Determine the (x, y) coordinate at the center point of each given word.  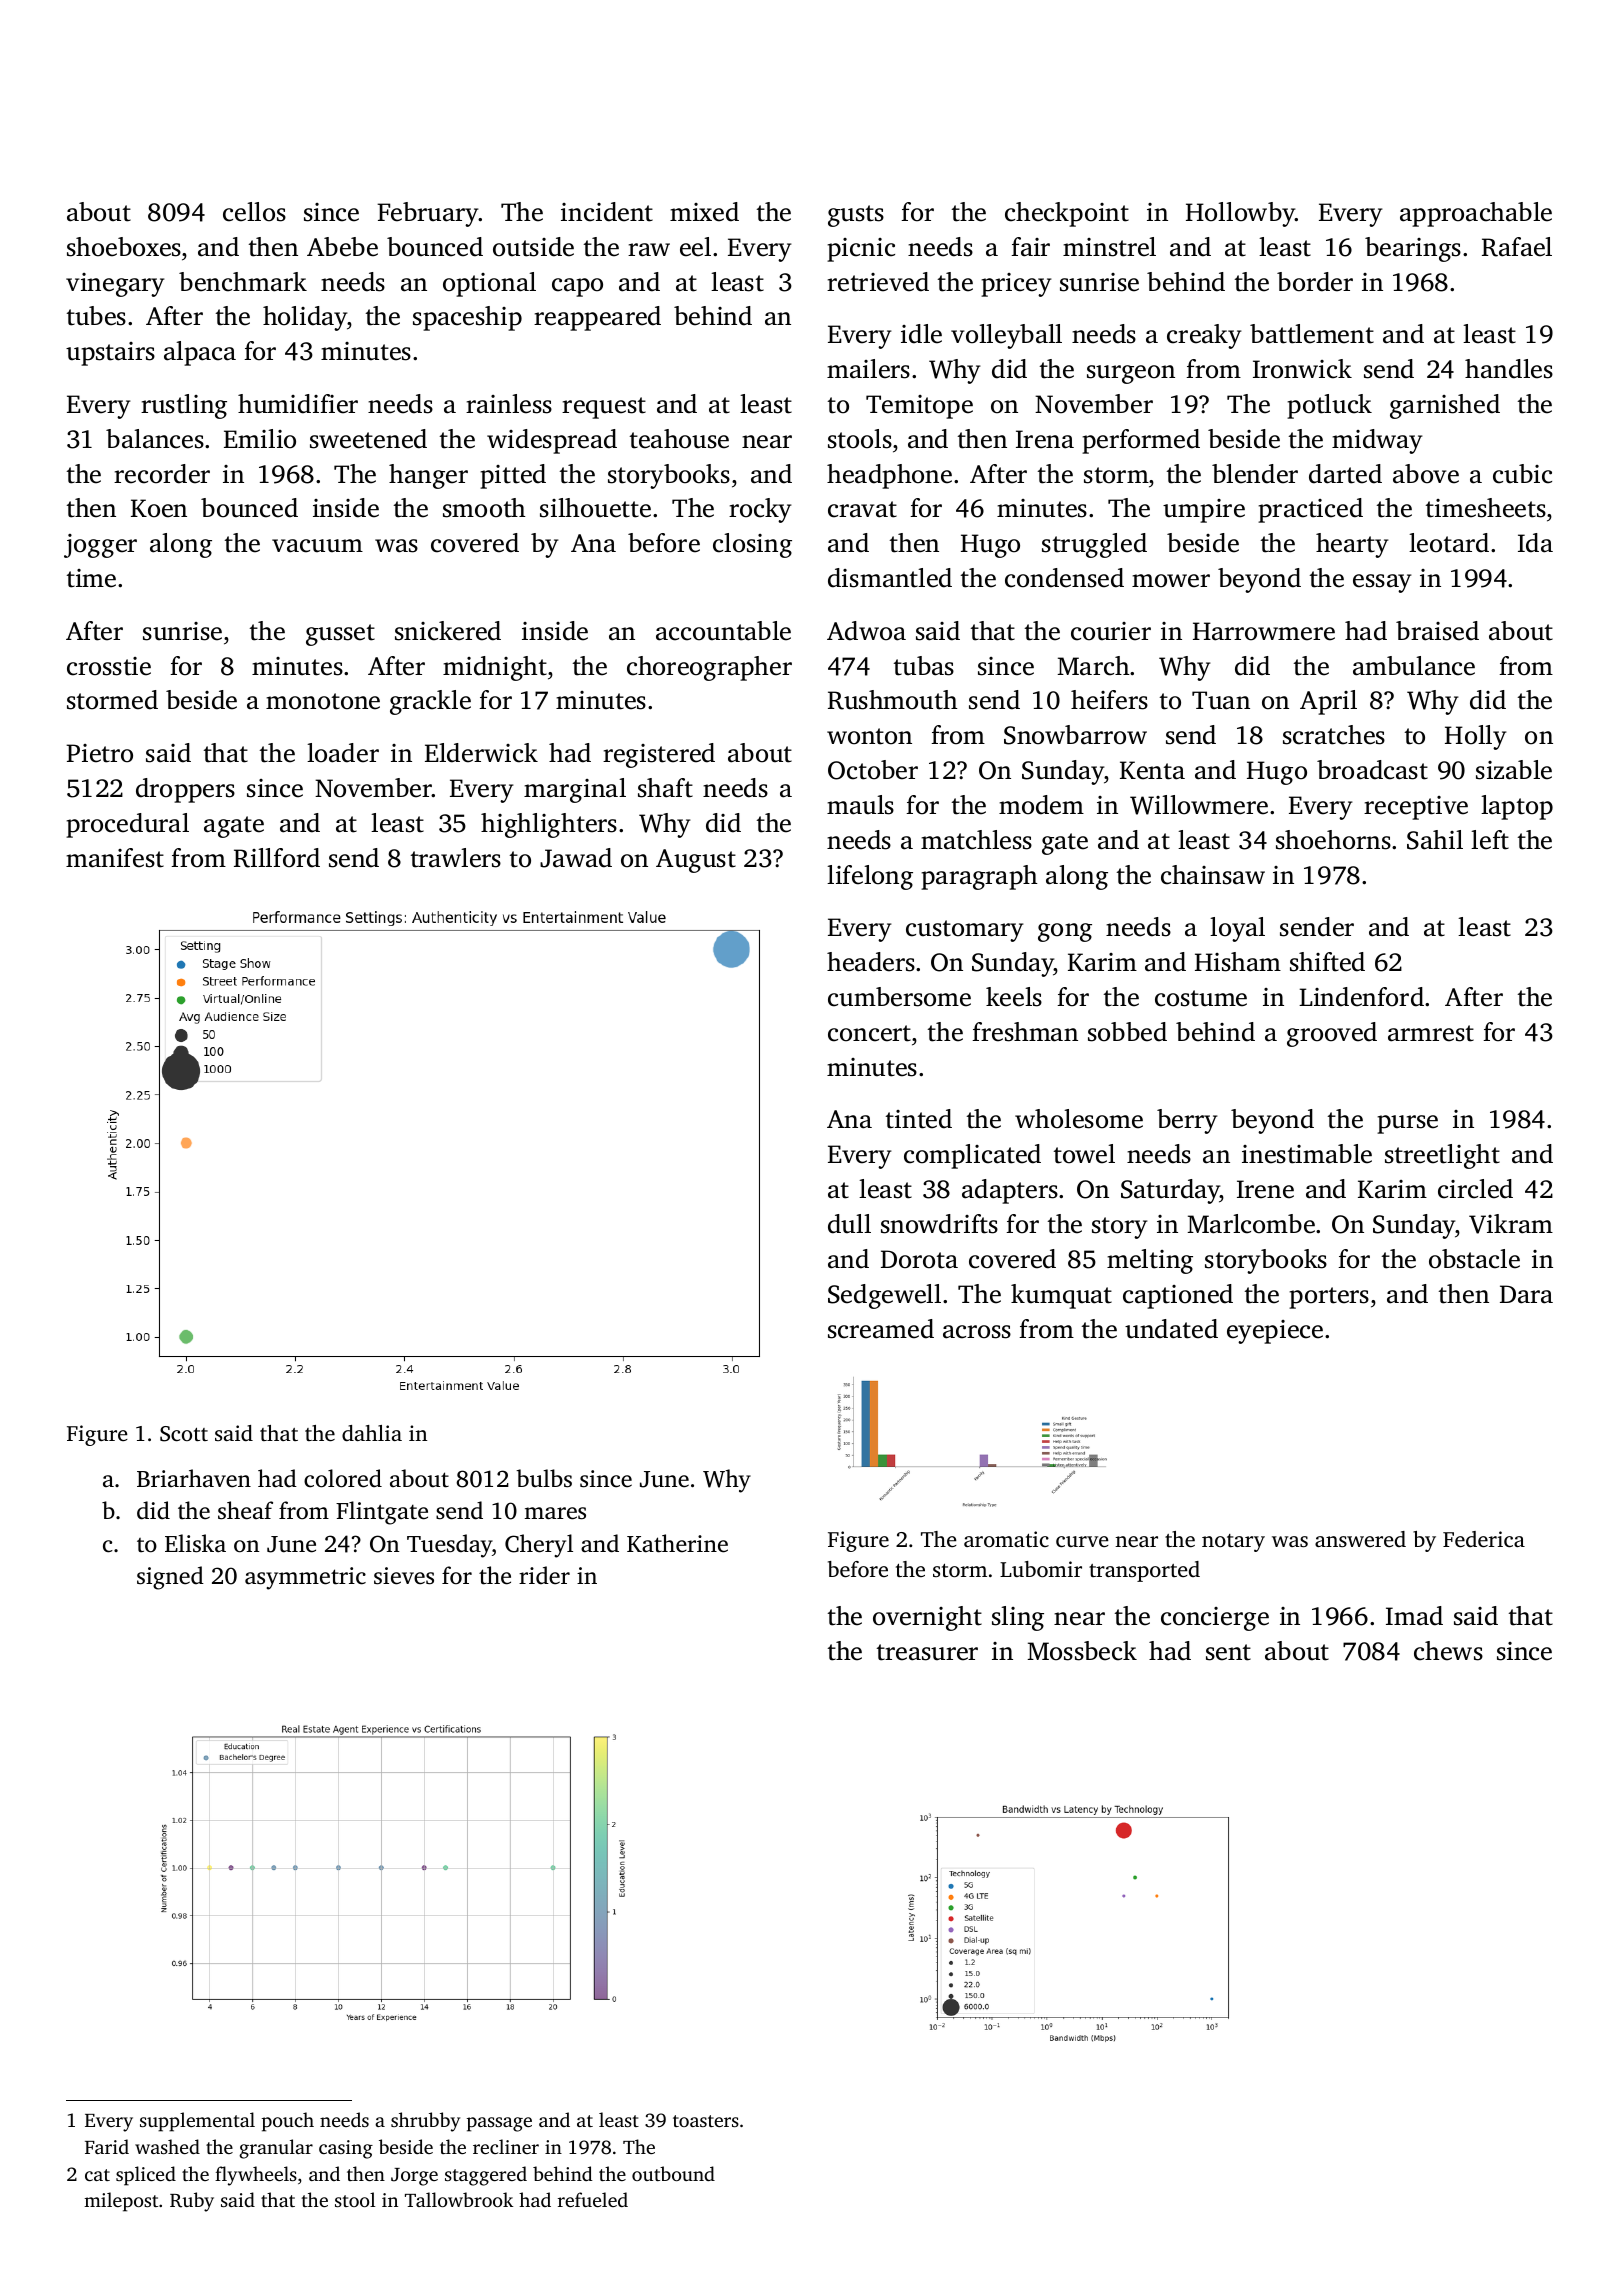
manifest (115, 858)
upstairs (110, 354)
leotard (1449, 543)
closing (752, 545)
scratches (1334, 735)
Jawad (576, 858)
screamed (881, 1329)
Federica (1484, 1539)
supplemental (197, 2122)
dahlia (372, 1433)
